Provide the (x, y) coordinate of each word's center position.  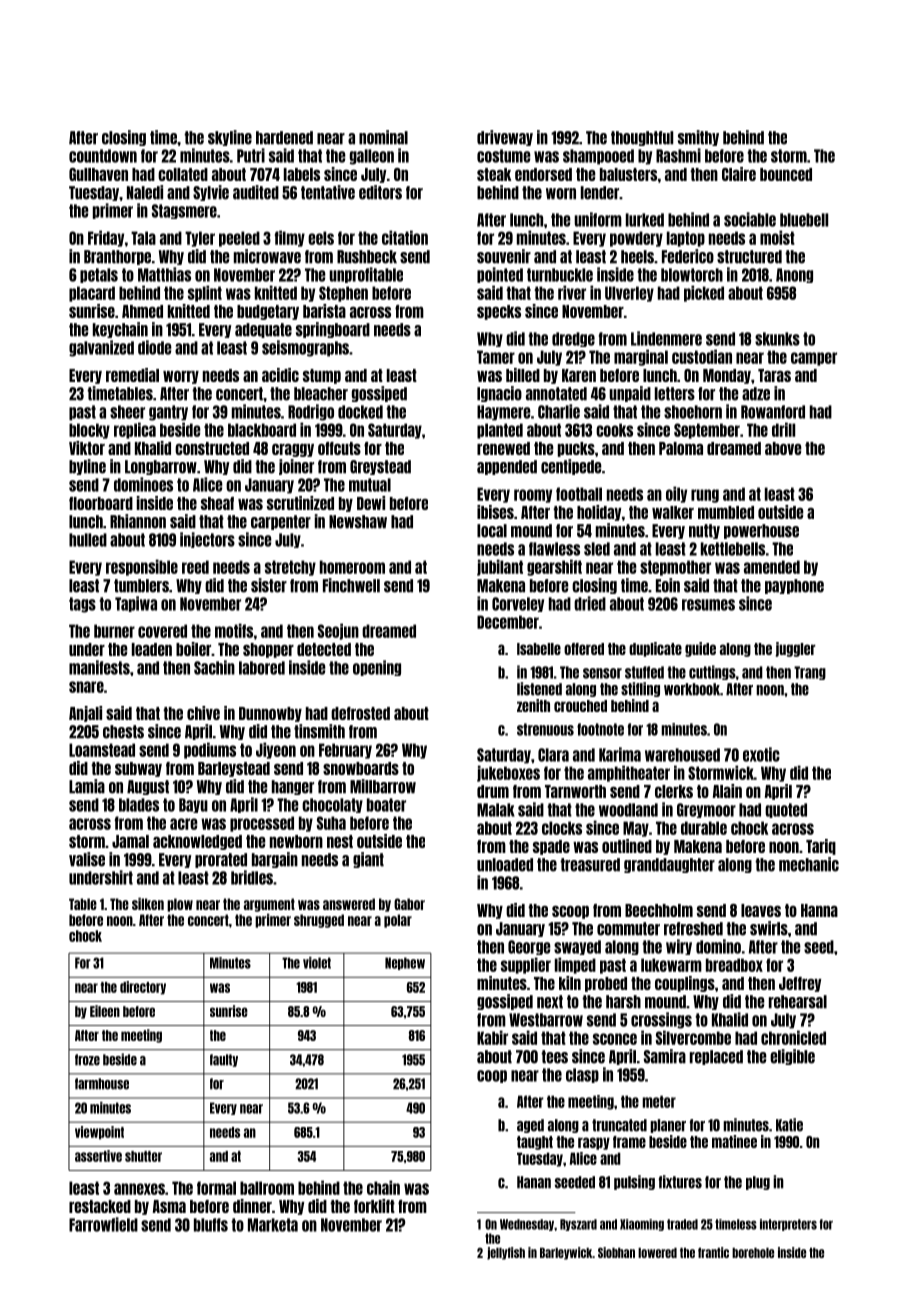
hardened (284, 138)
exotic (761, 754)
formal (216, 1188)
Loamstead (102, 750)
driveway (505, 138)
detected (324, 649)
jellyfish (506, 1253)
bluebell (804, 220)
